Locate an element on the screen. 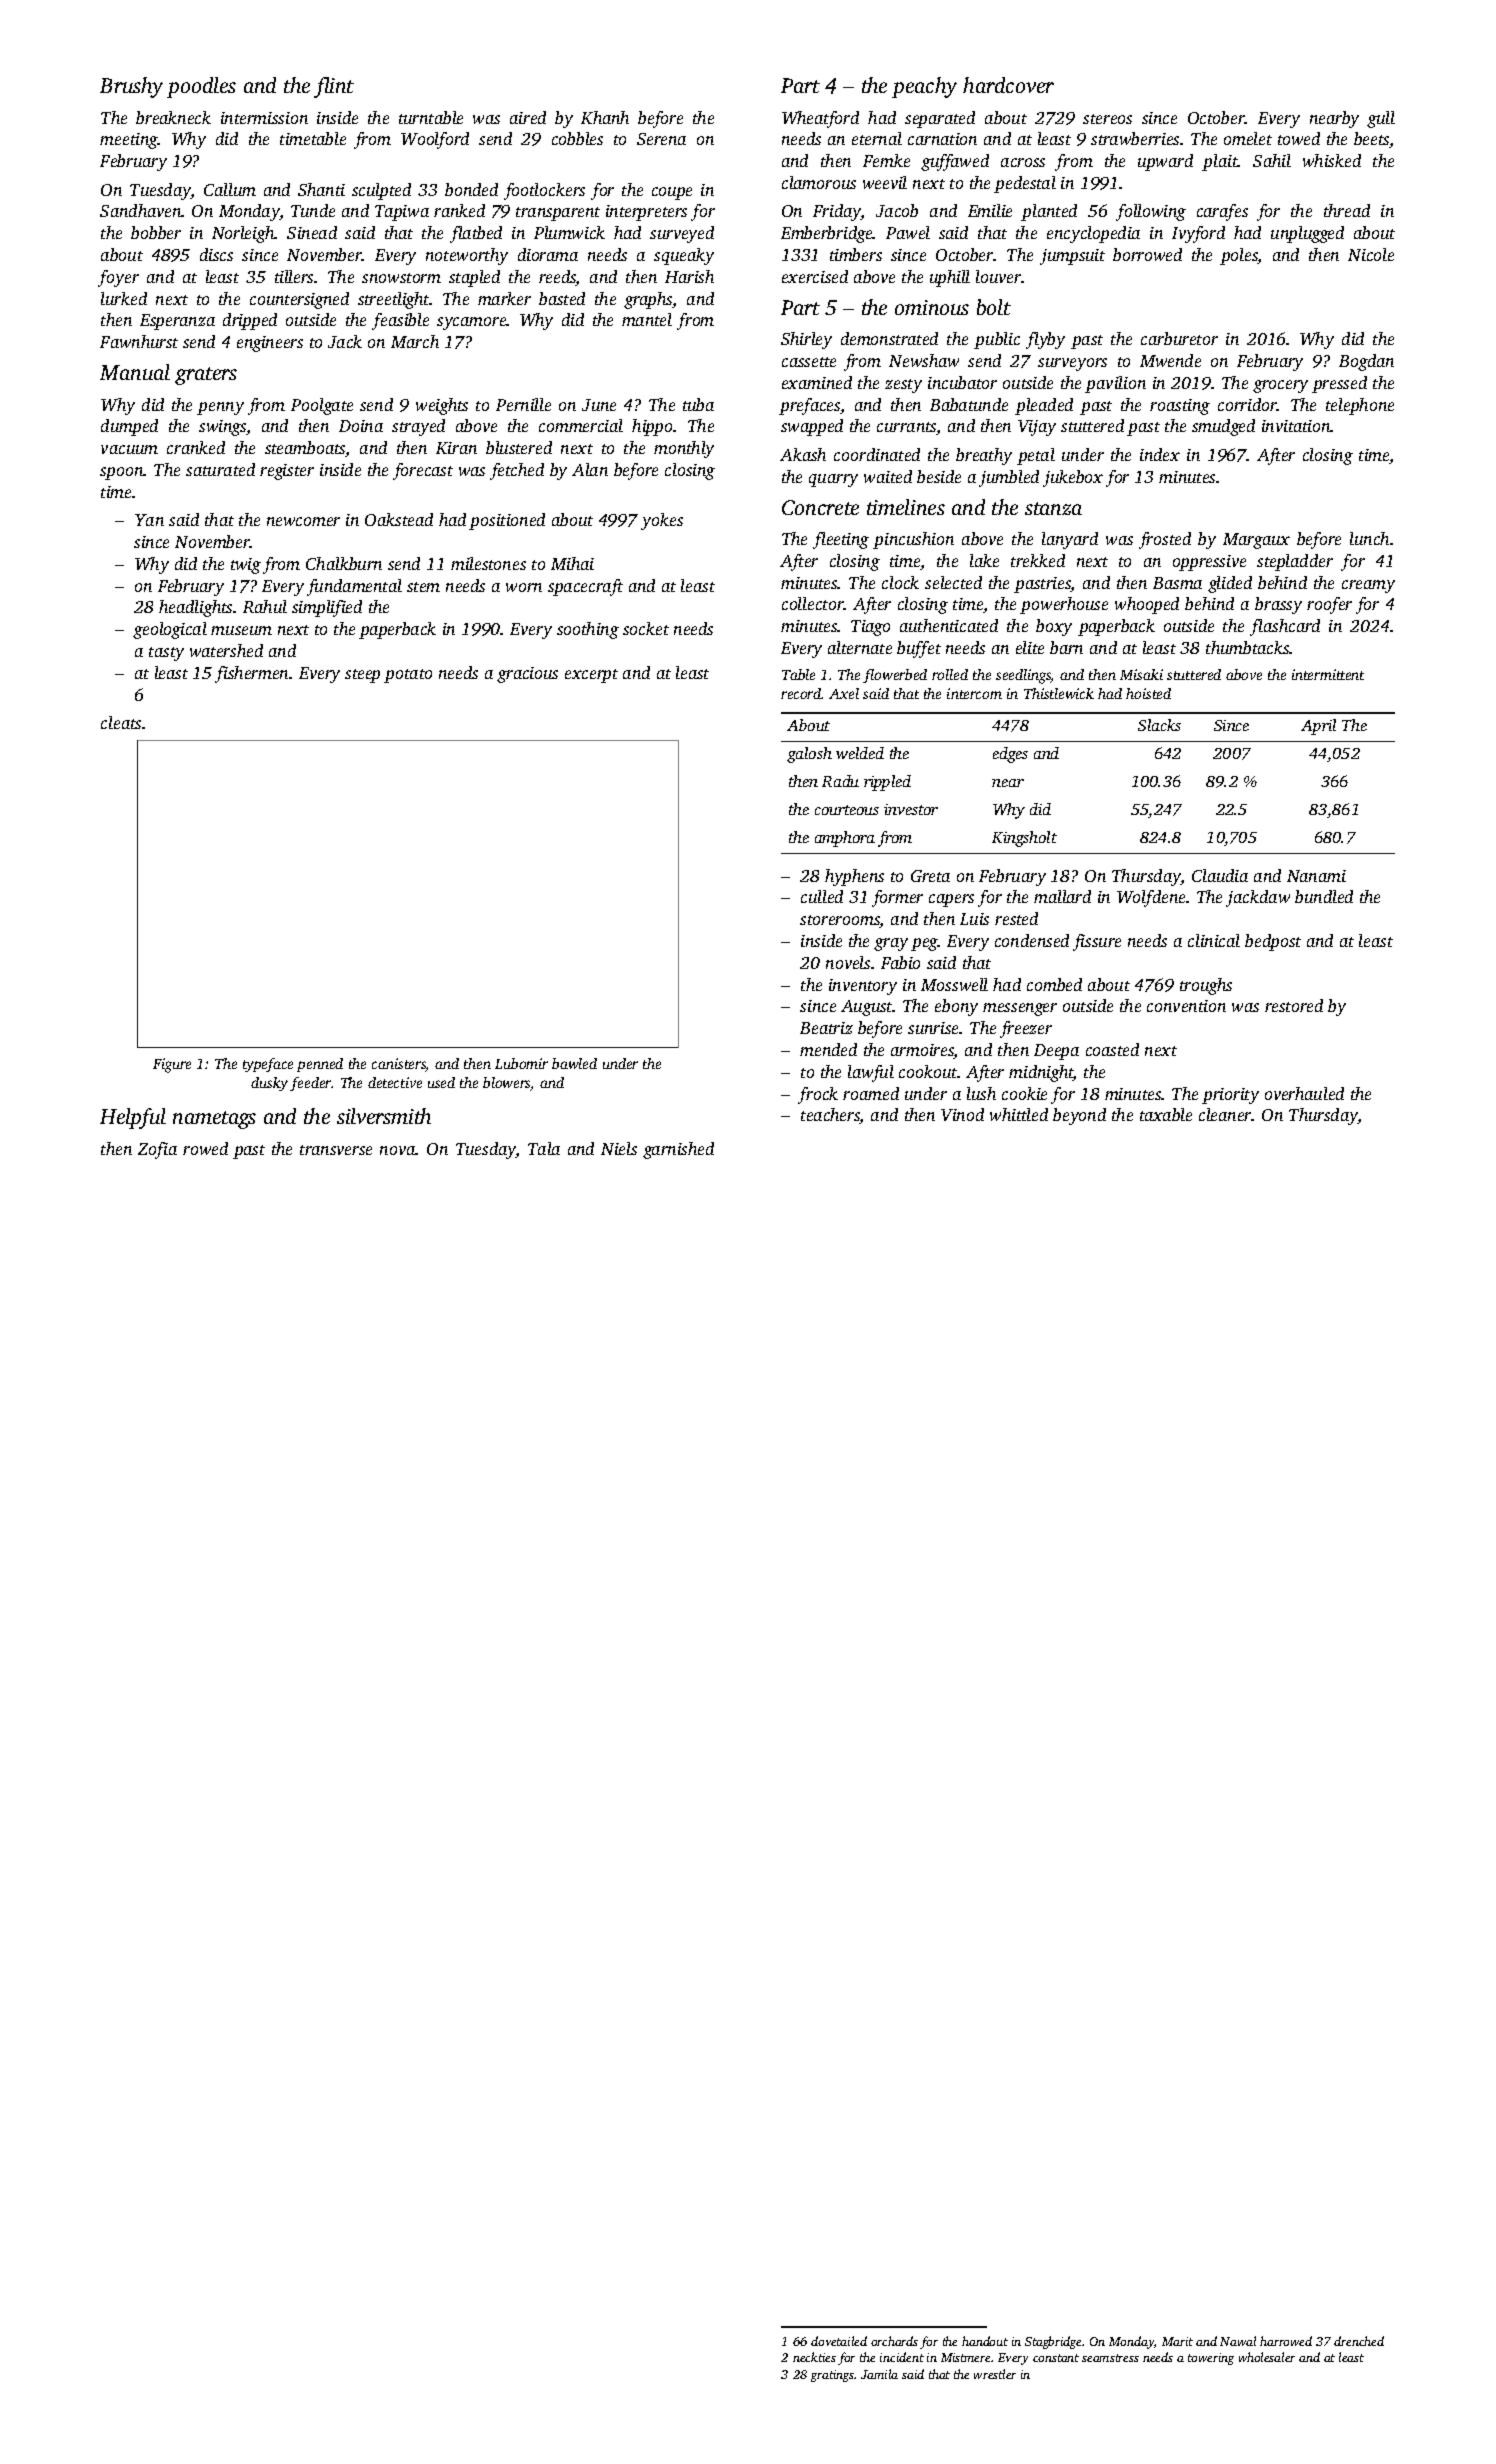 The width and height of the screenshot is (1496, 2464). Nicole is located at coordinates (1371, 254).
